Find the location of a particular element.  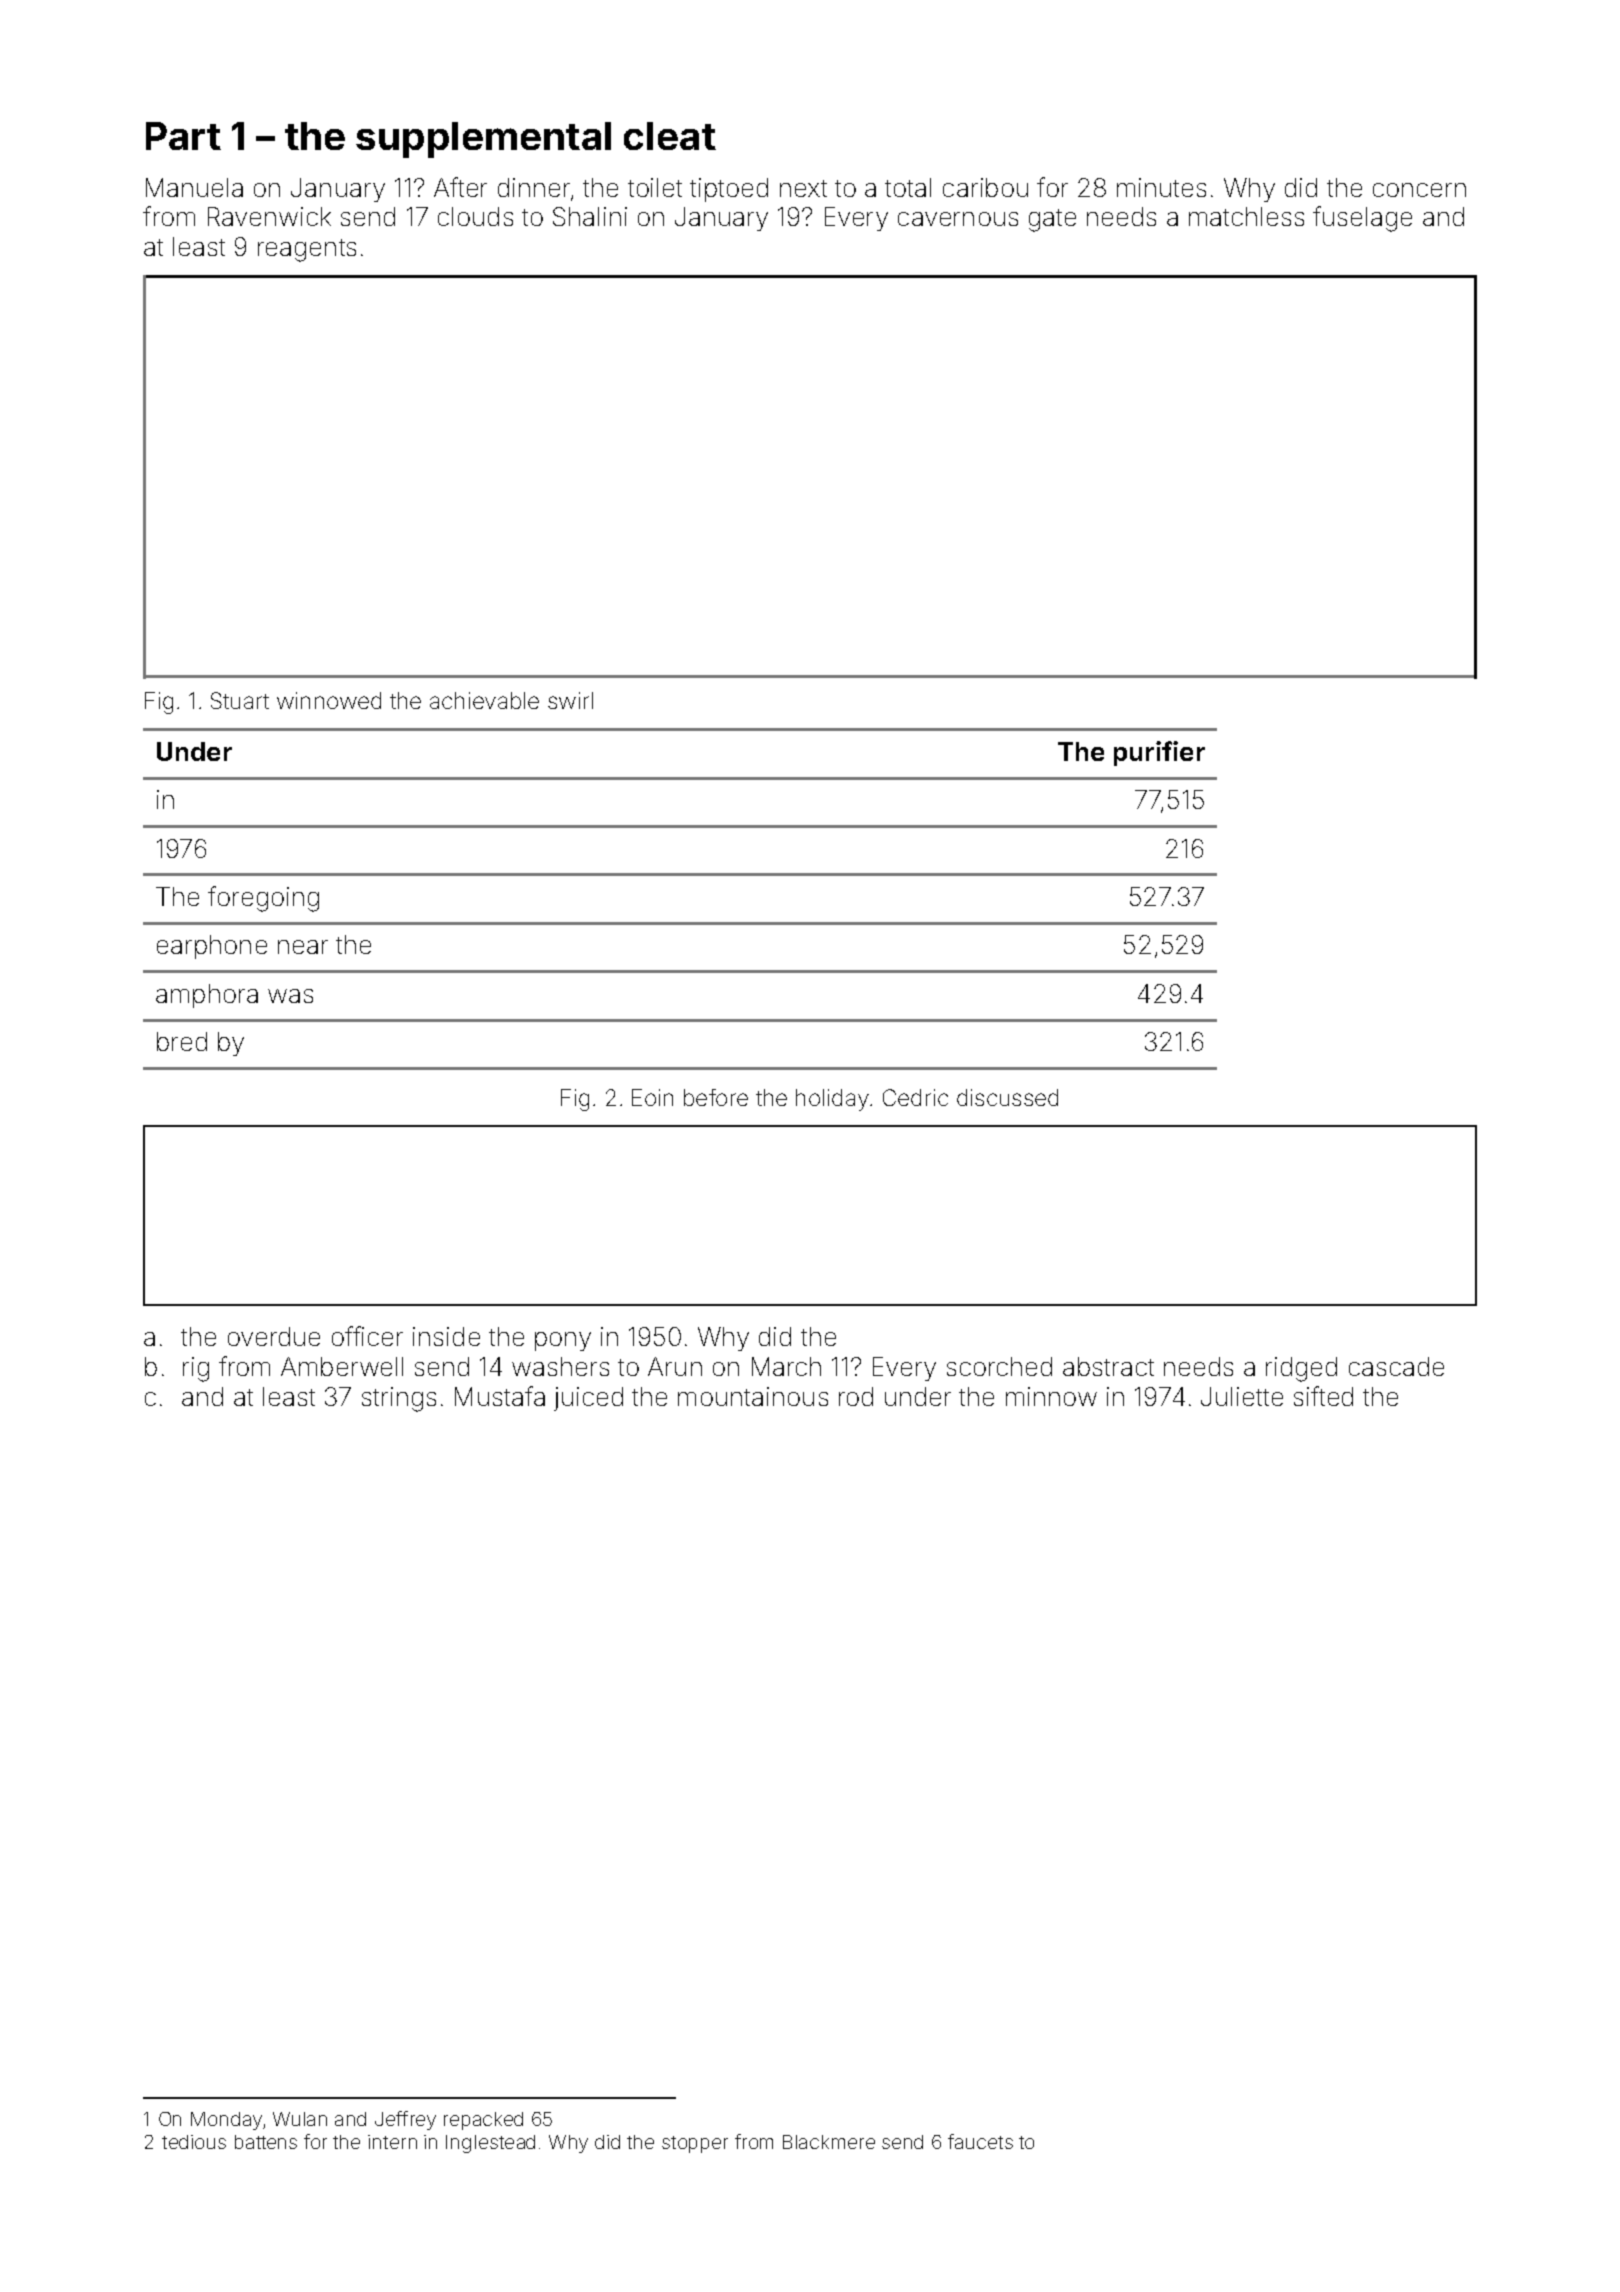

matchless is located at coordinates (1246, 216).
